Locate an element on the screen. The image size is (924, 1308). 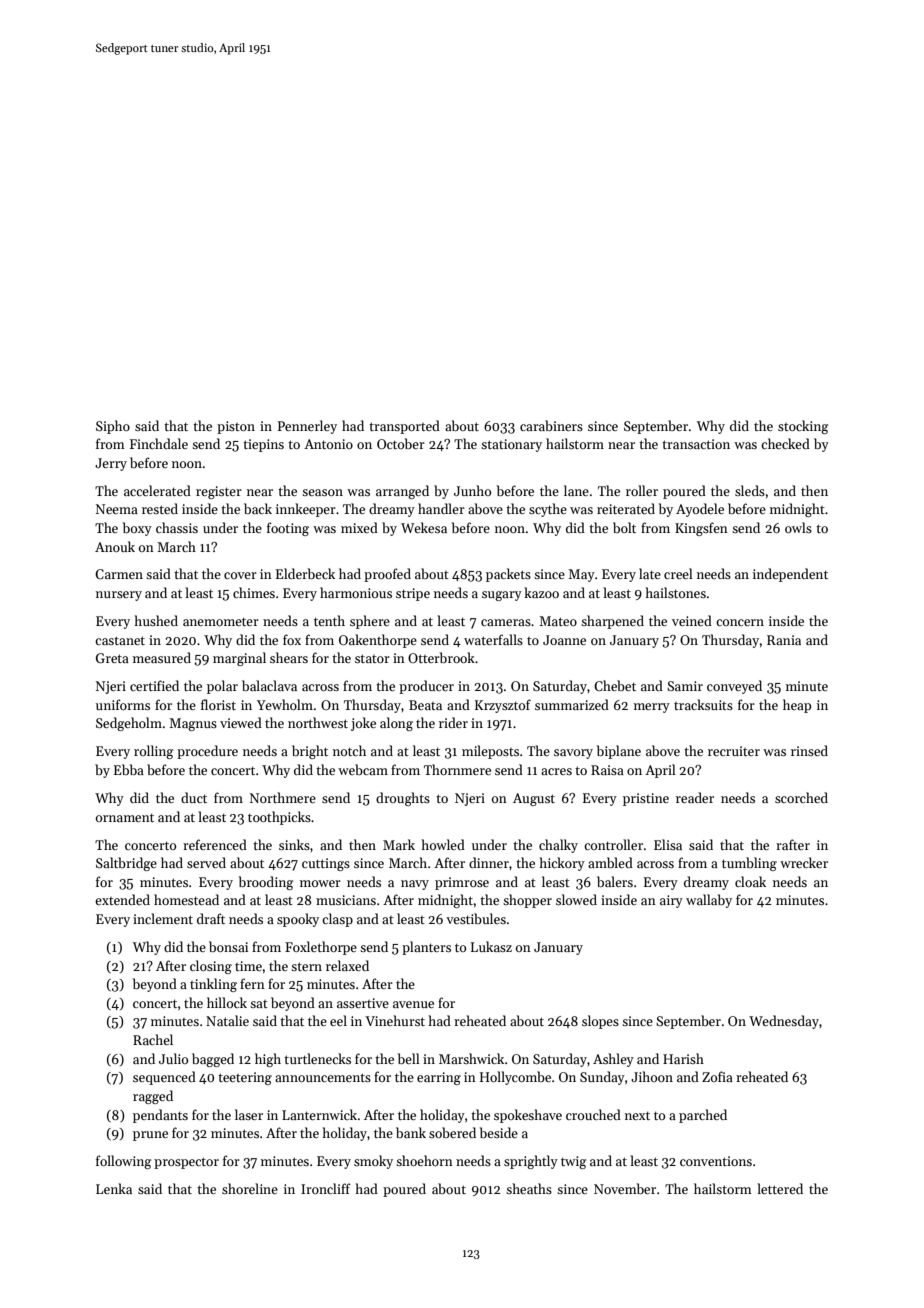
earring is located at coordinates (439, 1078).
